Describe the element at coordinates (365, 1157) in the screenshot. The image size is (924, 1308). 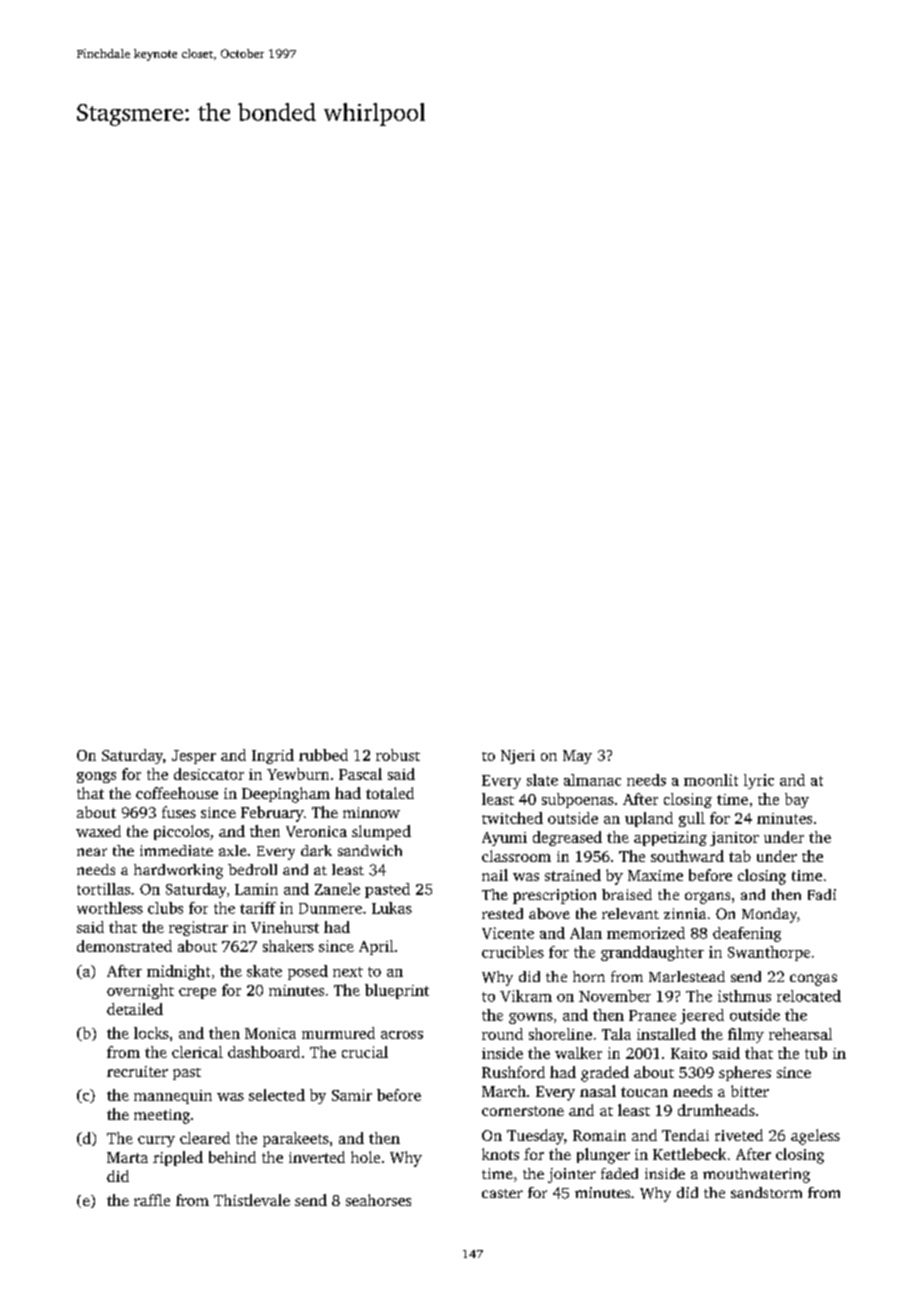
I see `hole` at that location.
